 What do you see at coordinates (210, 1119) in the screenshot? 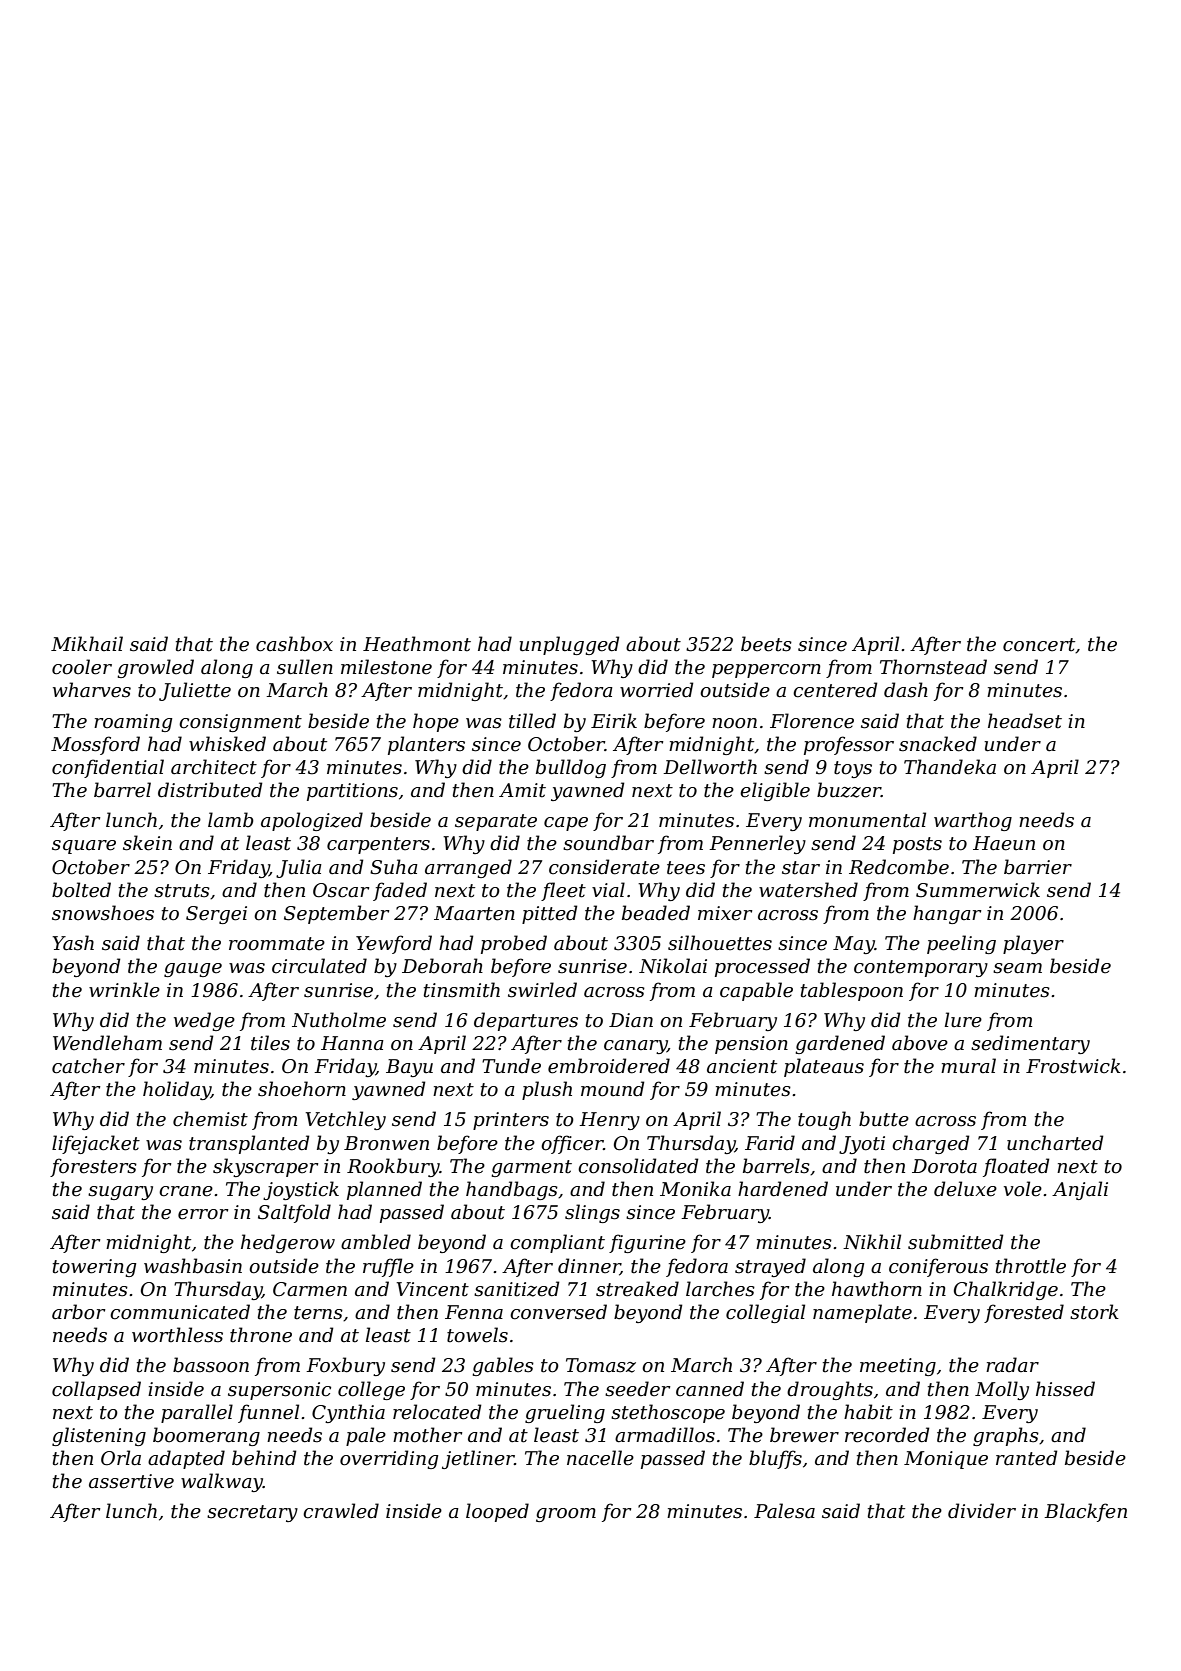
I see `chemist` at bounding box center [210, 1119].
